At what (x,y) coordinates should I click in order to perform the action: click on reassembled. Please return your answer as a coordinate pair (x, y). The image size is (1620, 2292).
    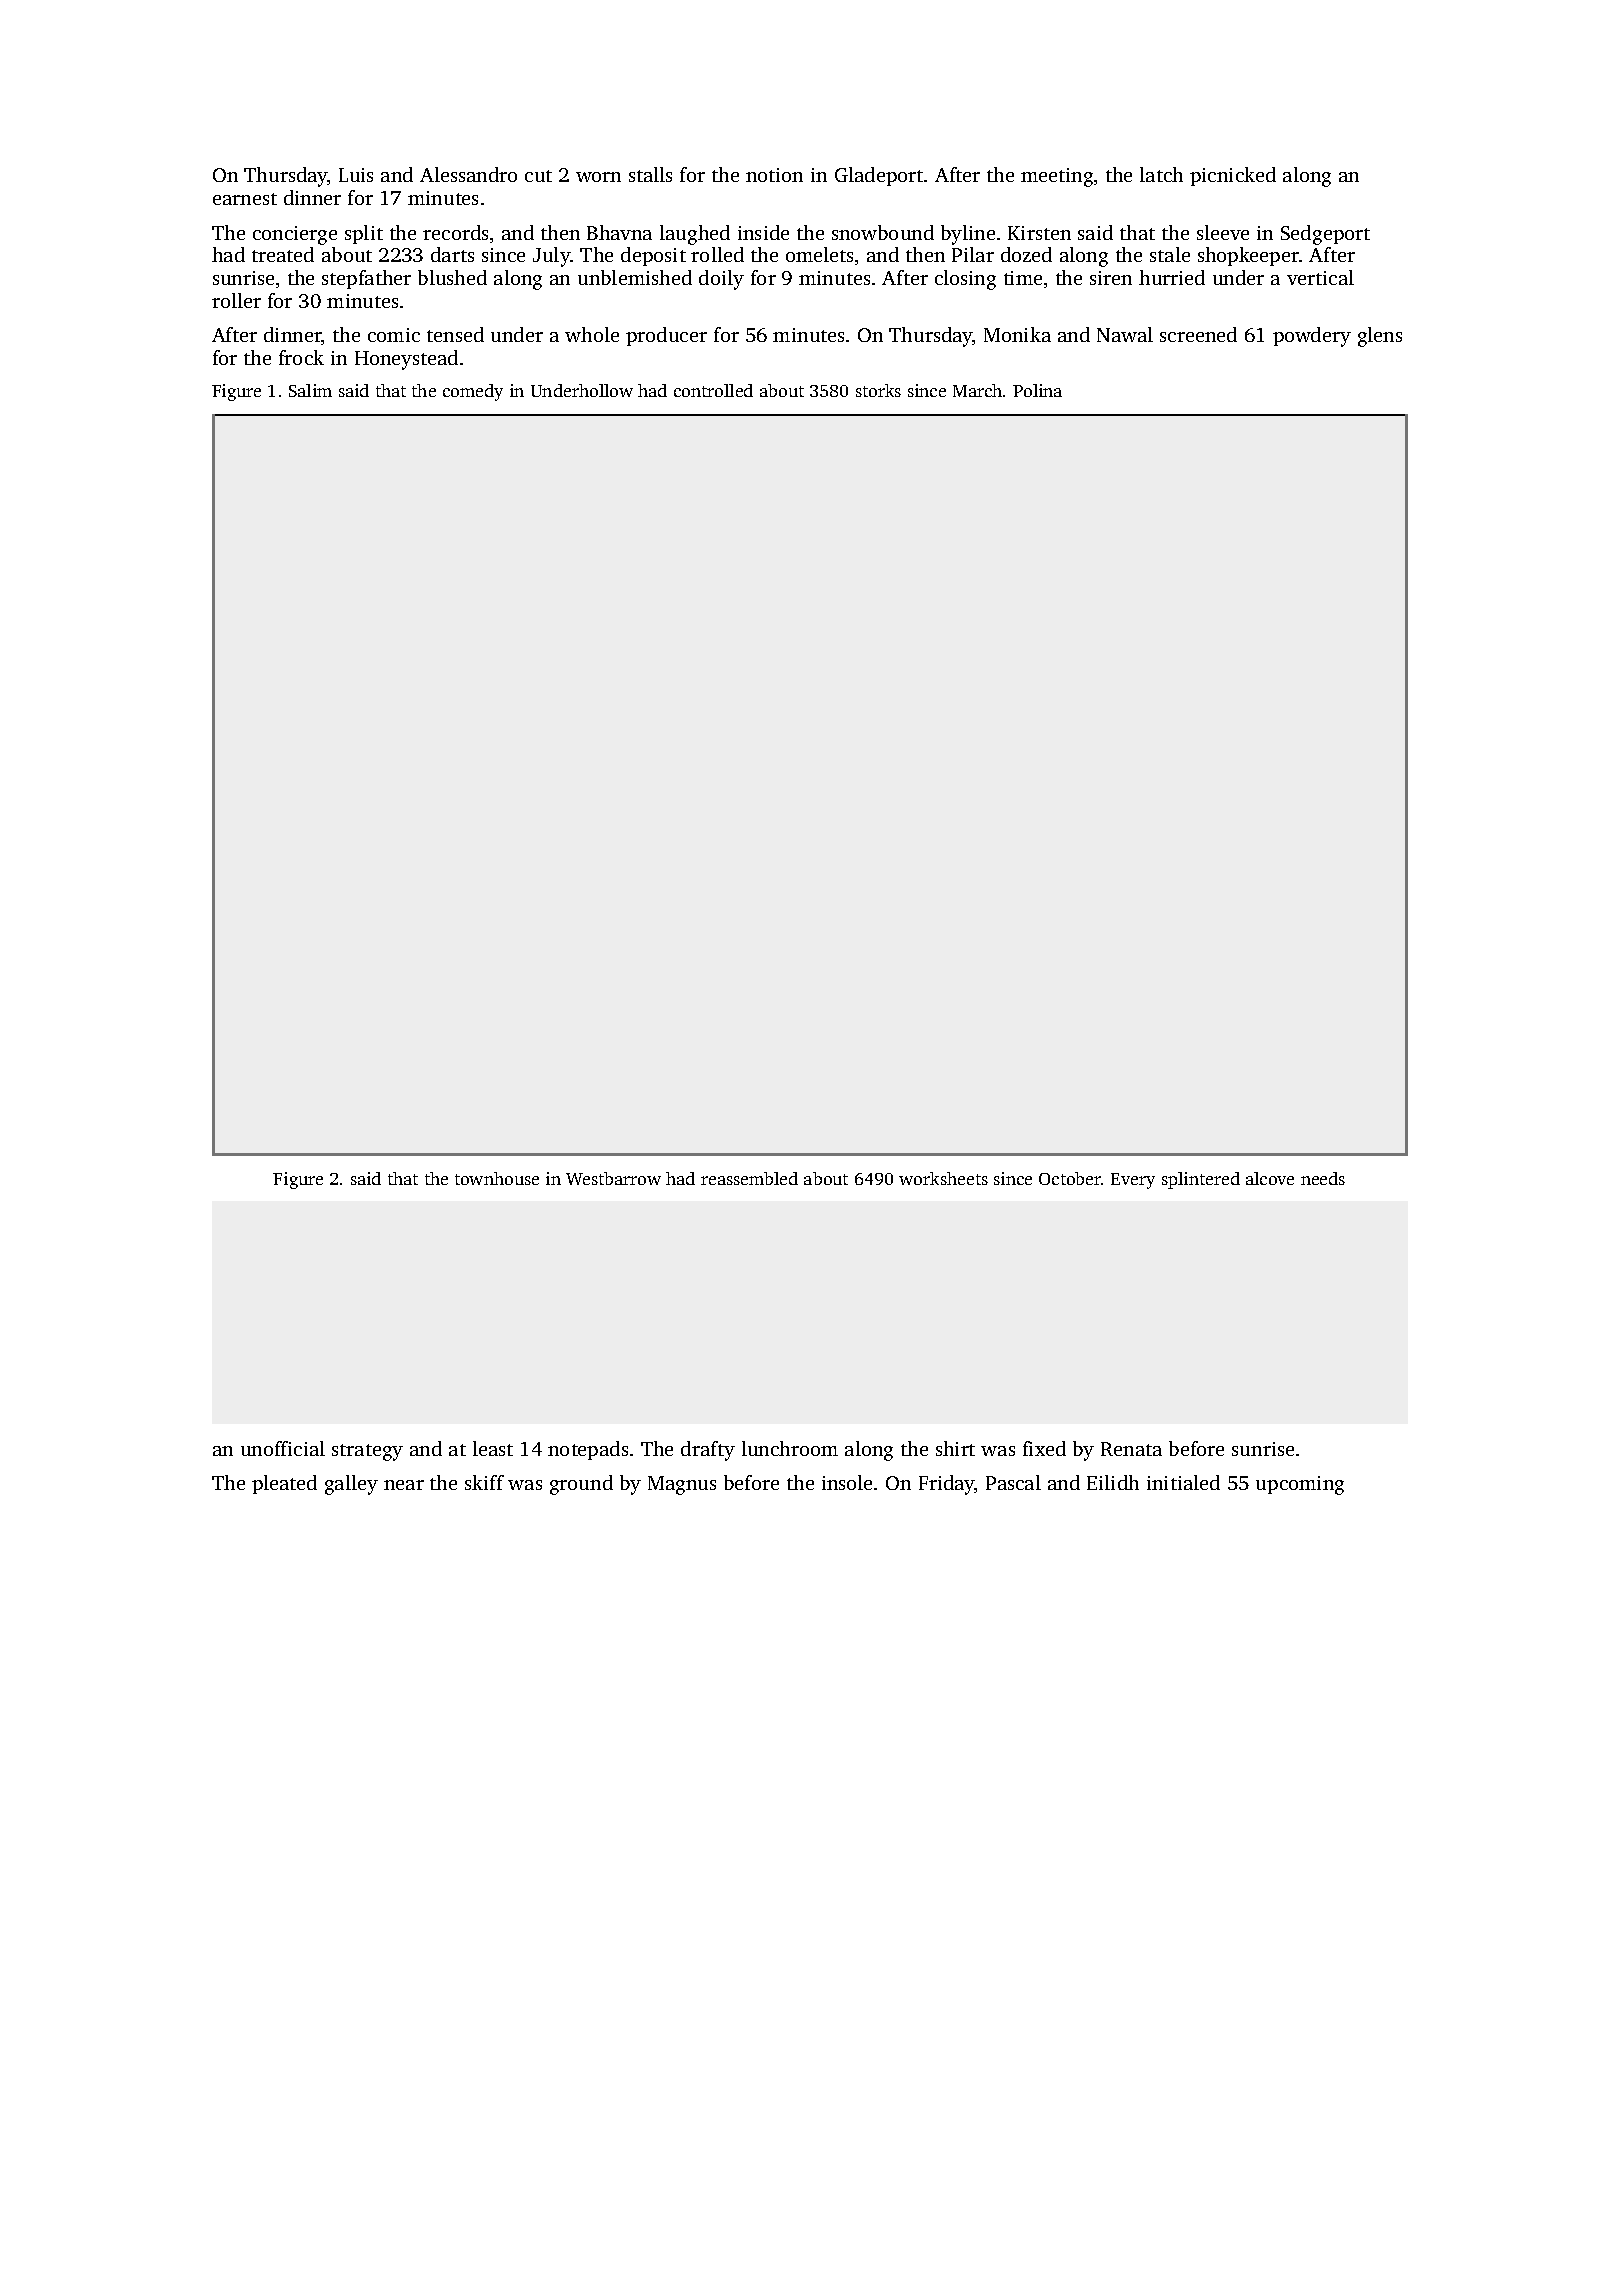
    Looking at the image, I should click on (749, 1178).
